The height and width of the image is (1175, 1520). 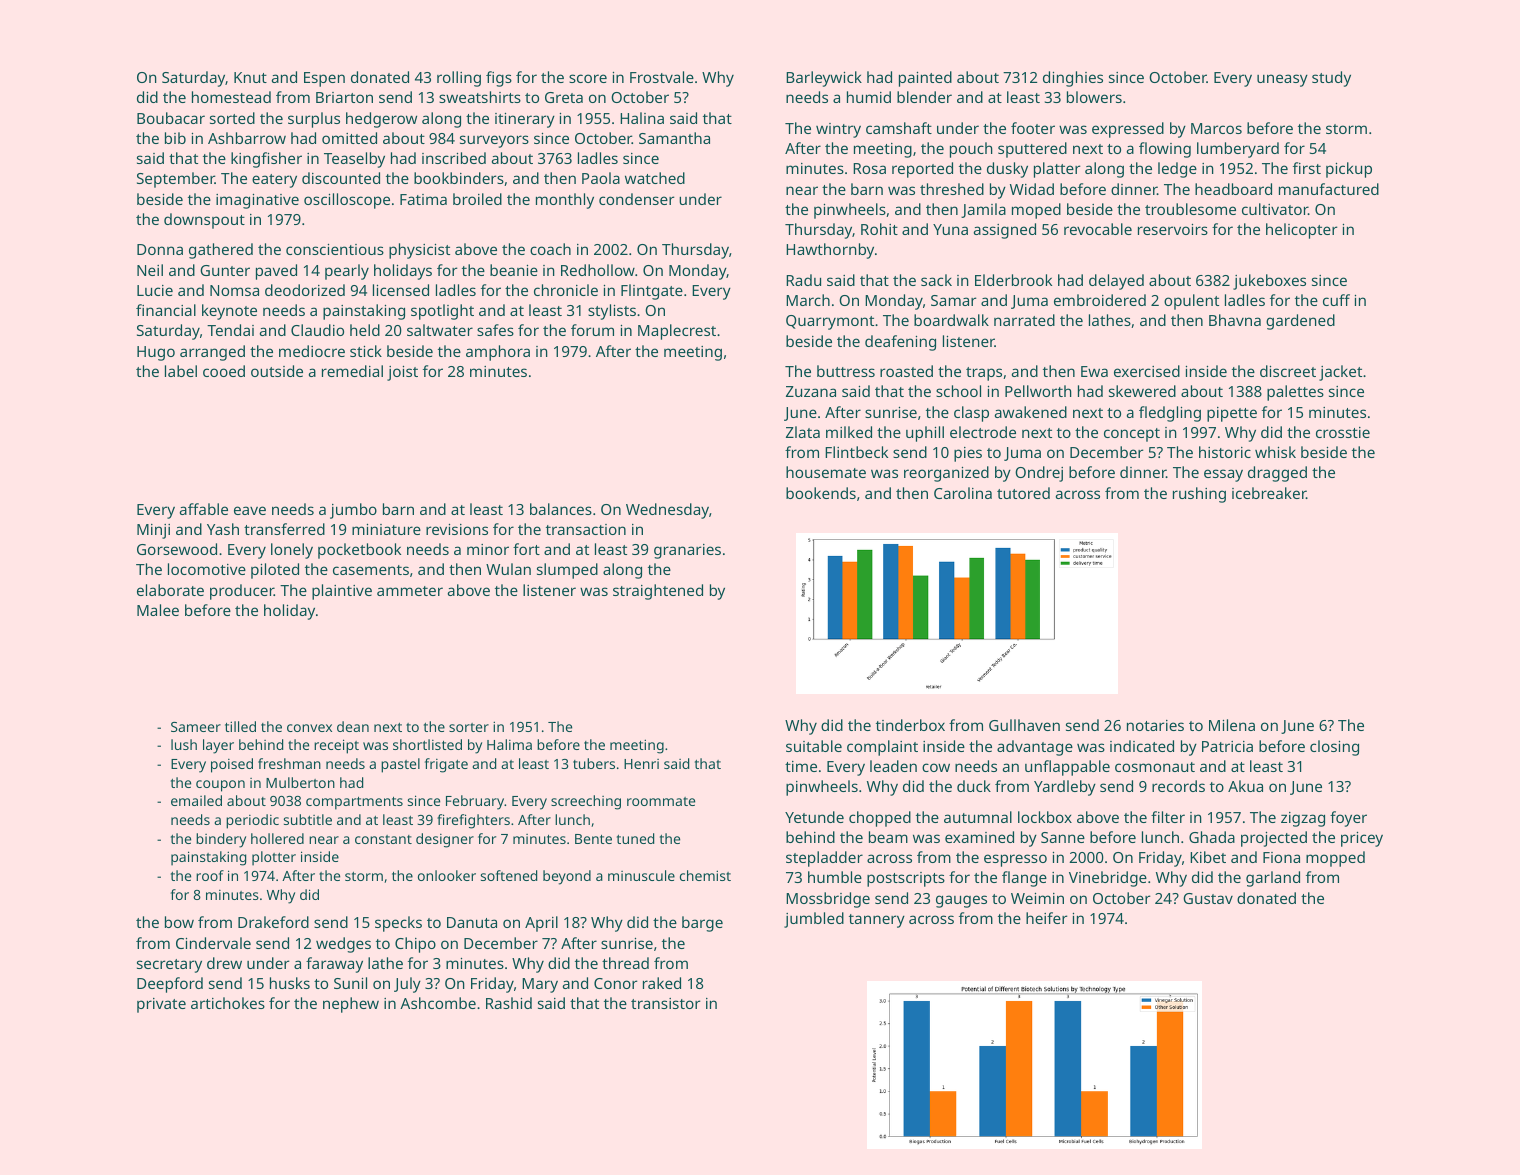 What do you see at coordinates (170, 985) in the image?
I see `Deepford` at bounding box center [170, 985].
